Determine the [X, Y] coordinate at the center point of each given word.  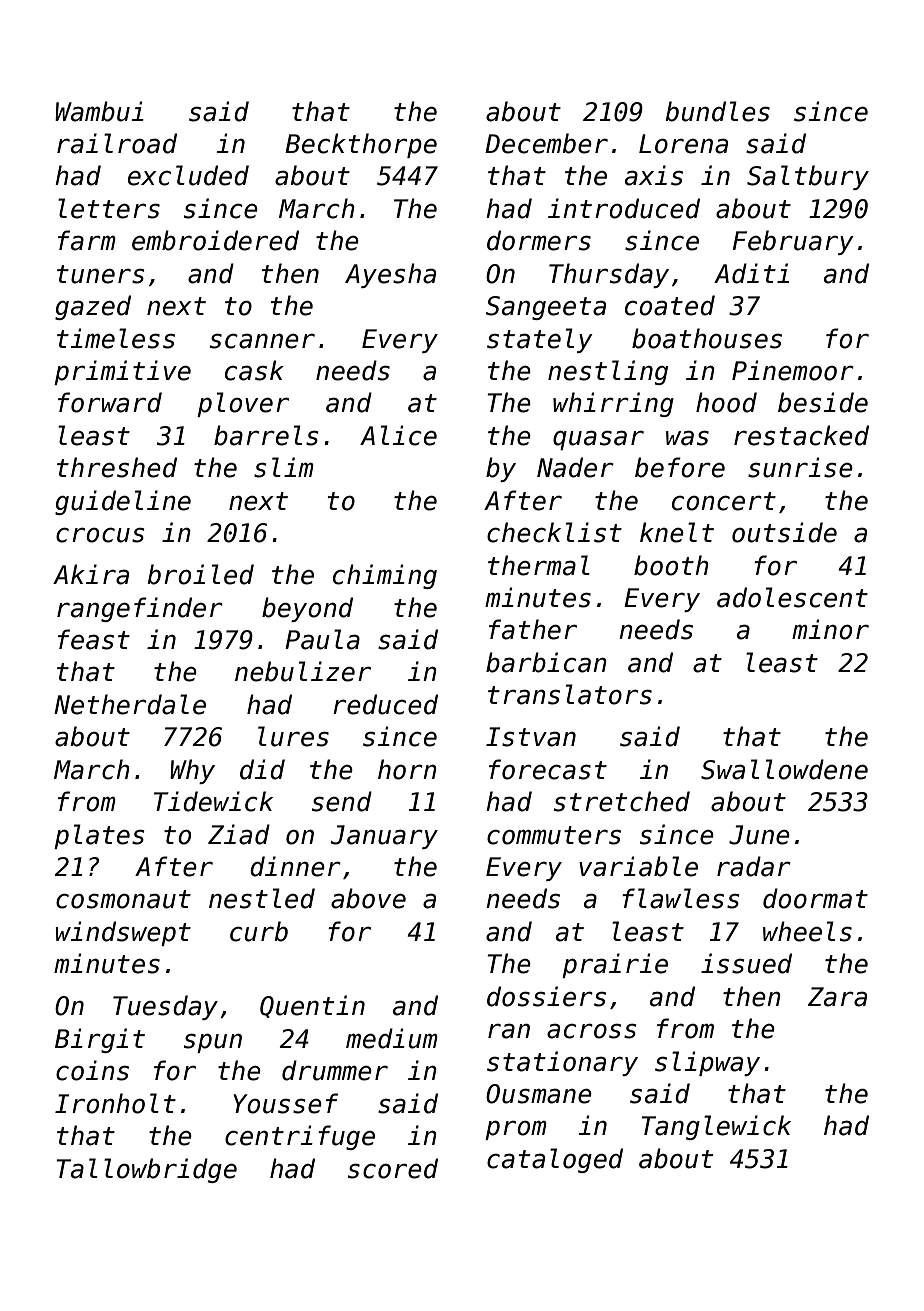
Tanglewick [716, 1127]
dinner [295, 866]
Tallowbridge [146, 1170]
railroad [117, 143]
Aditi [751, 273]
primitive [122, 372]
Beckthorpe [361, 145]
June [759, 835]
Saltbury [808, 177]
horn [407, 769]
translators [570, 694]
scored [393, 1168]
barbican [546, 662]
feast [94, 639]
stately [540, 340]
